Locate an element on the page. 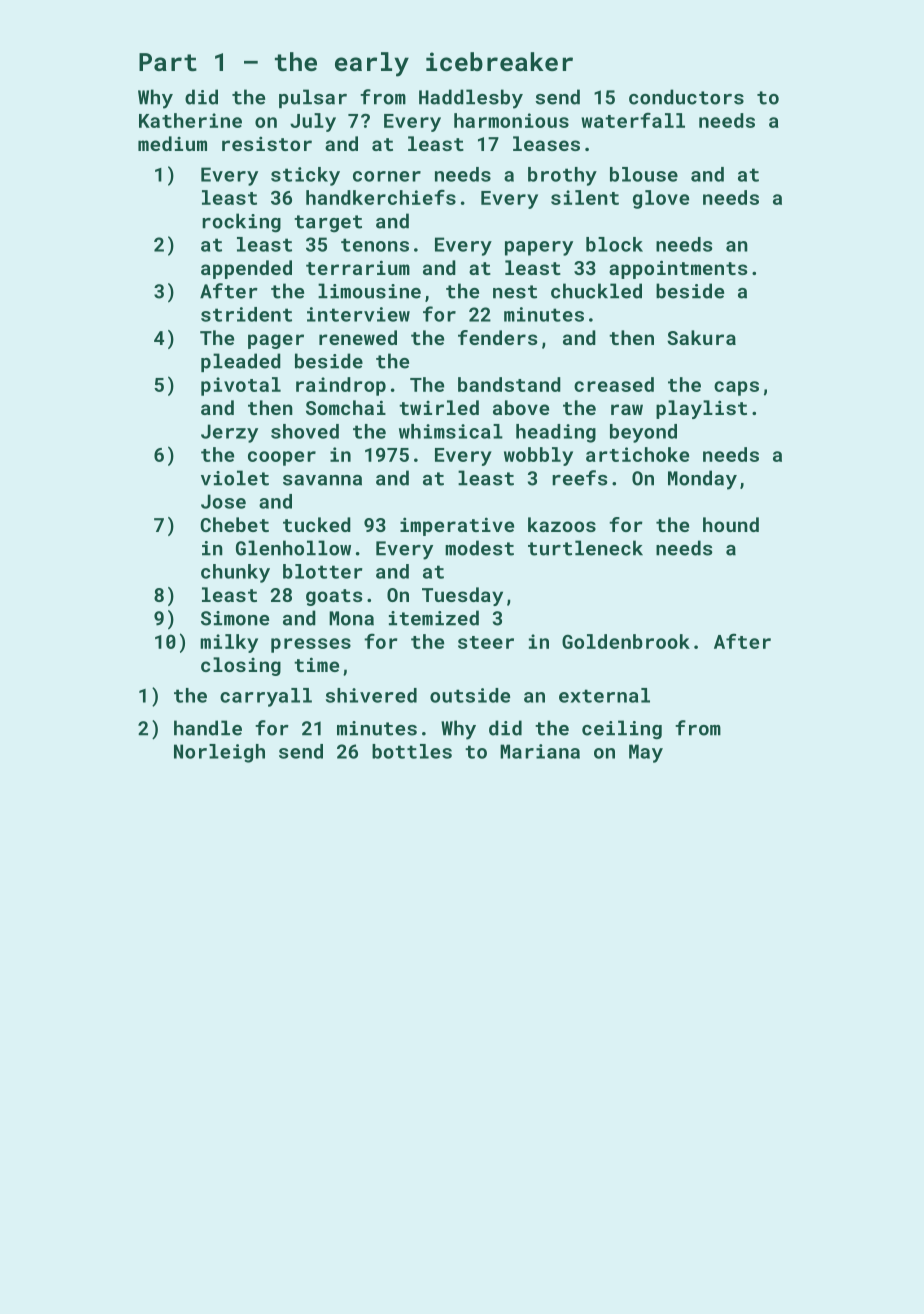 The height and width of the page is (1314, 924). caps is located at coordinates (736, 388).
